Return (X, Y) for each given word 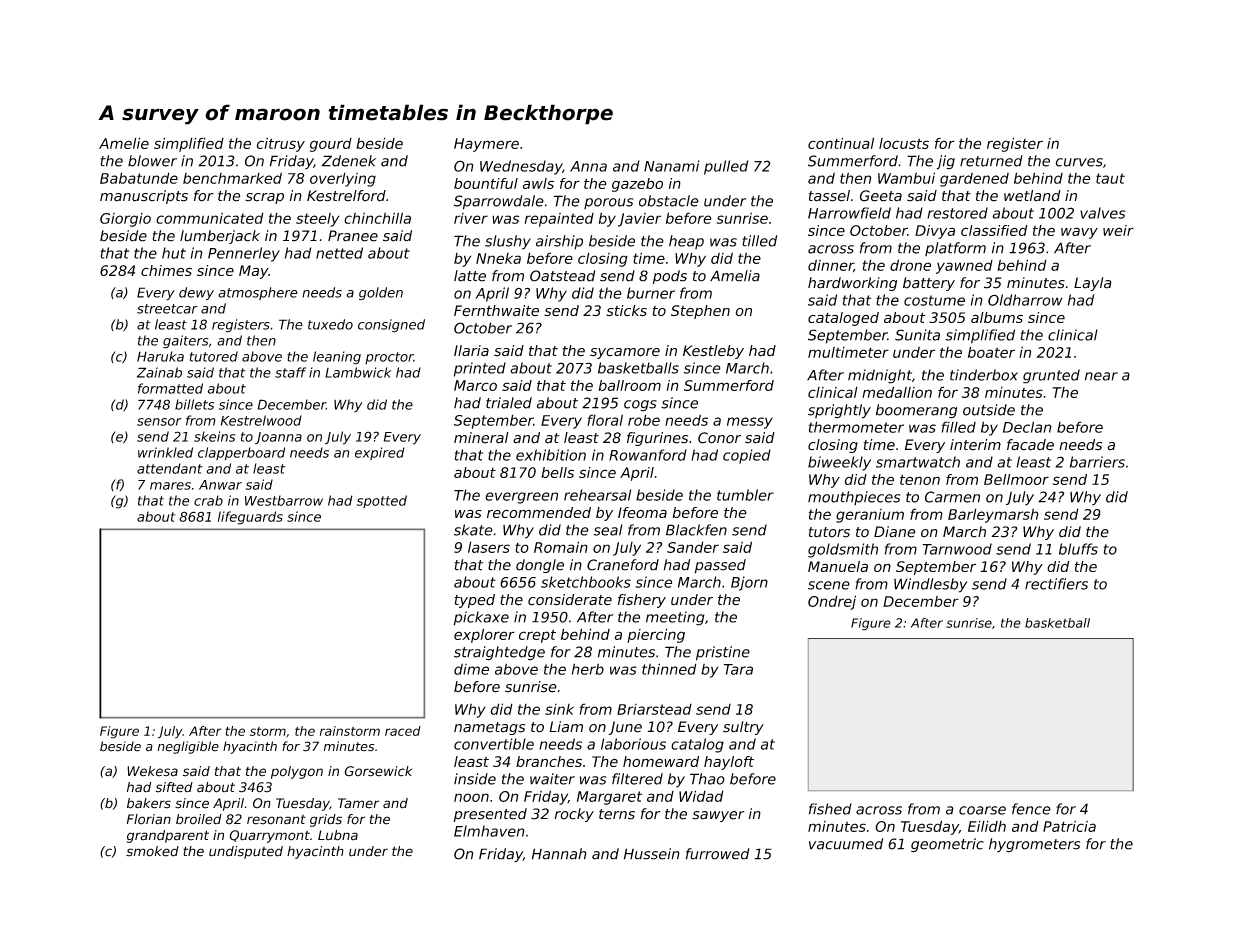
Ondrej (832, 602)
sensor (159, 422)
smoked (152, 851)
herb (588, 669)
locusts (904, 143)
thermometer (856, 427)
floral (605, 420)
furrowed (718, 854)
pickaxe (481, 618)
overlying (343, 179)
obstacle (669, 201)
